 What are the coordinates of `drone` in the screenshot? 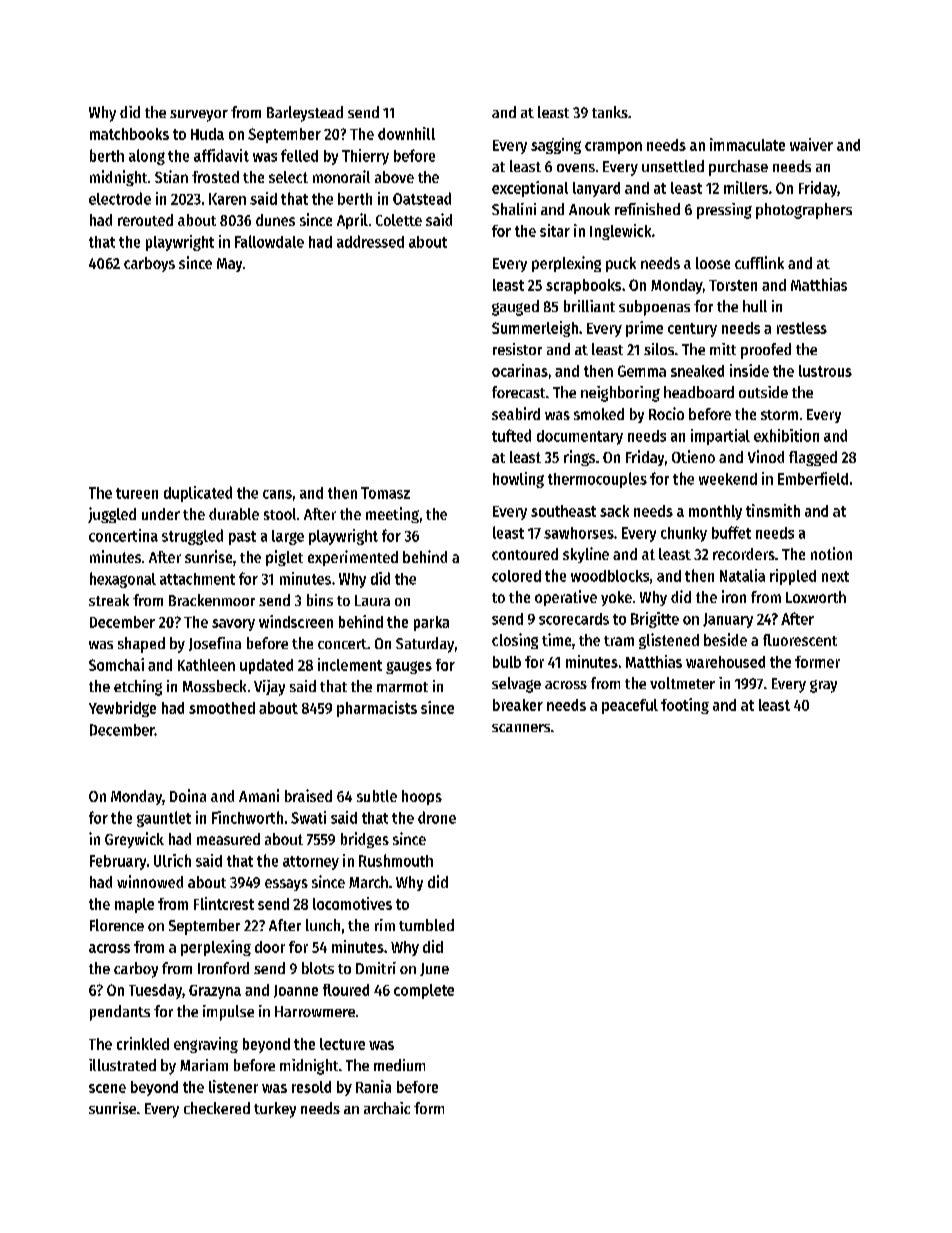 It's located at (437, 817).
